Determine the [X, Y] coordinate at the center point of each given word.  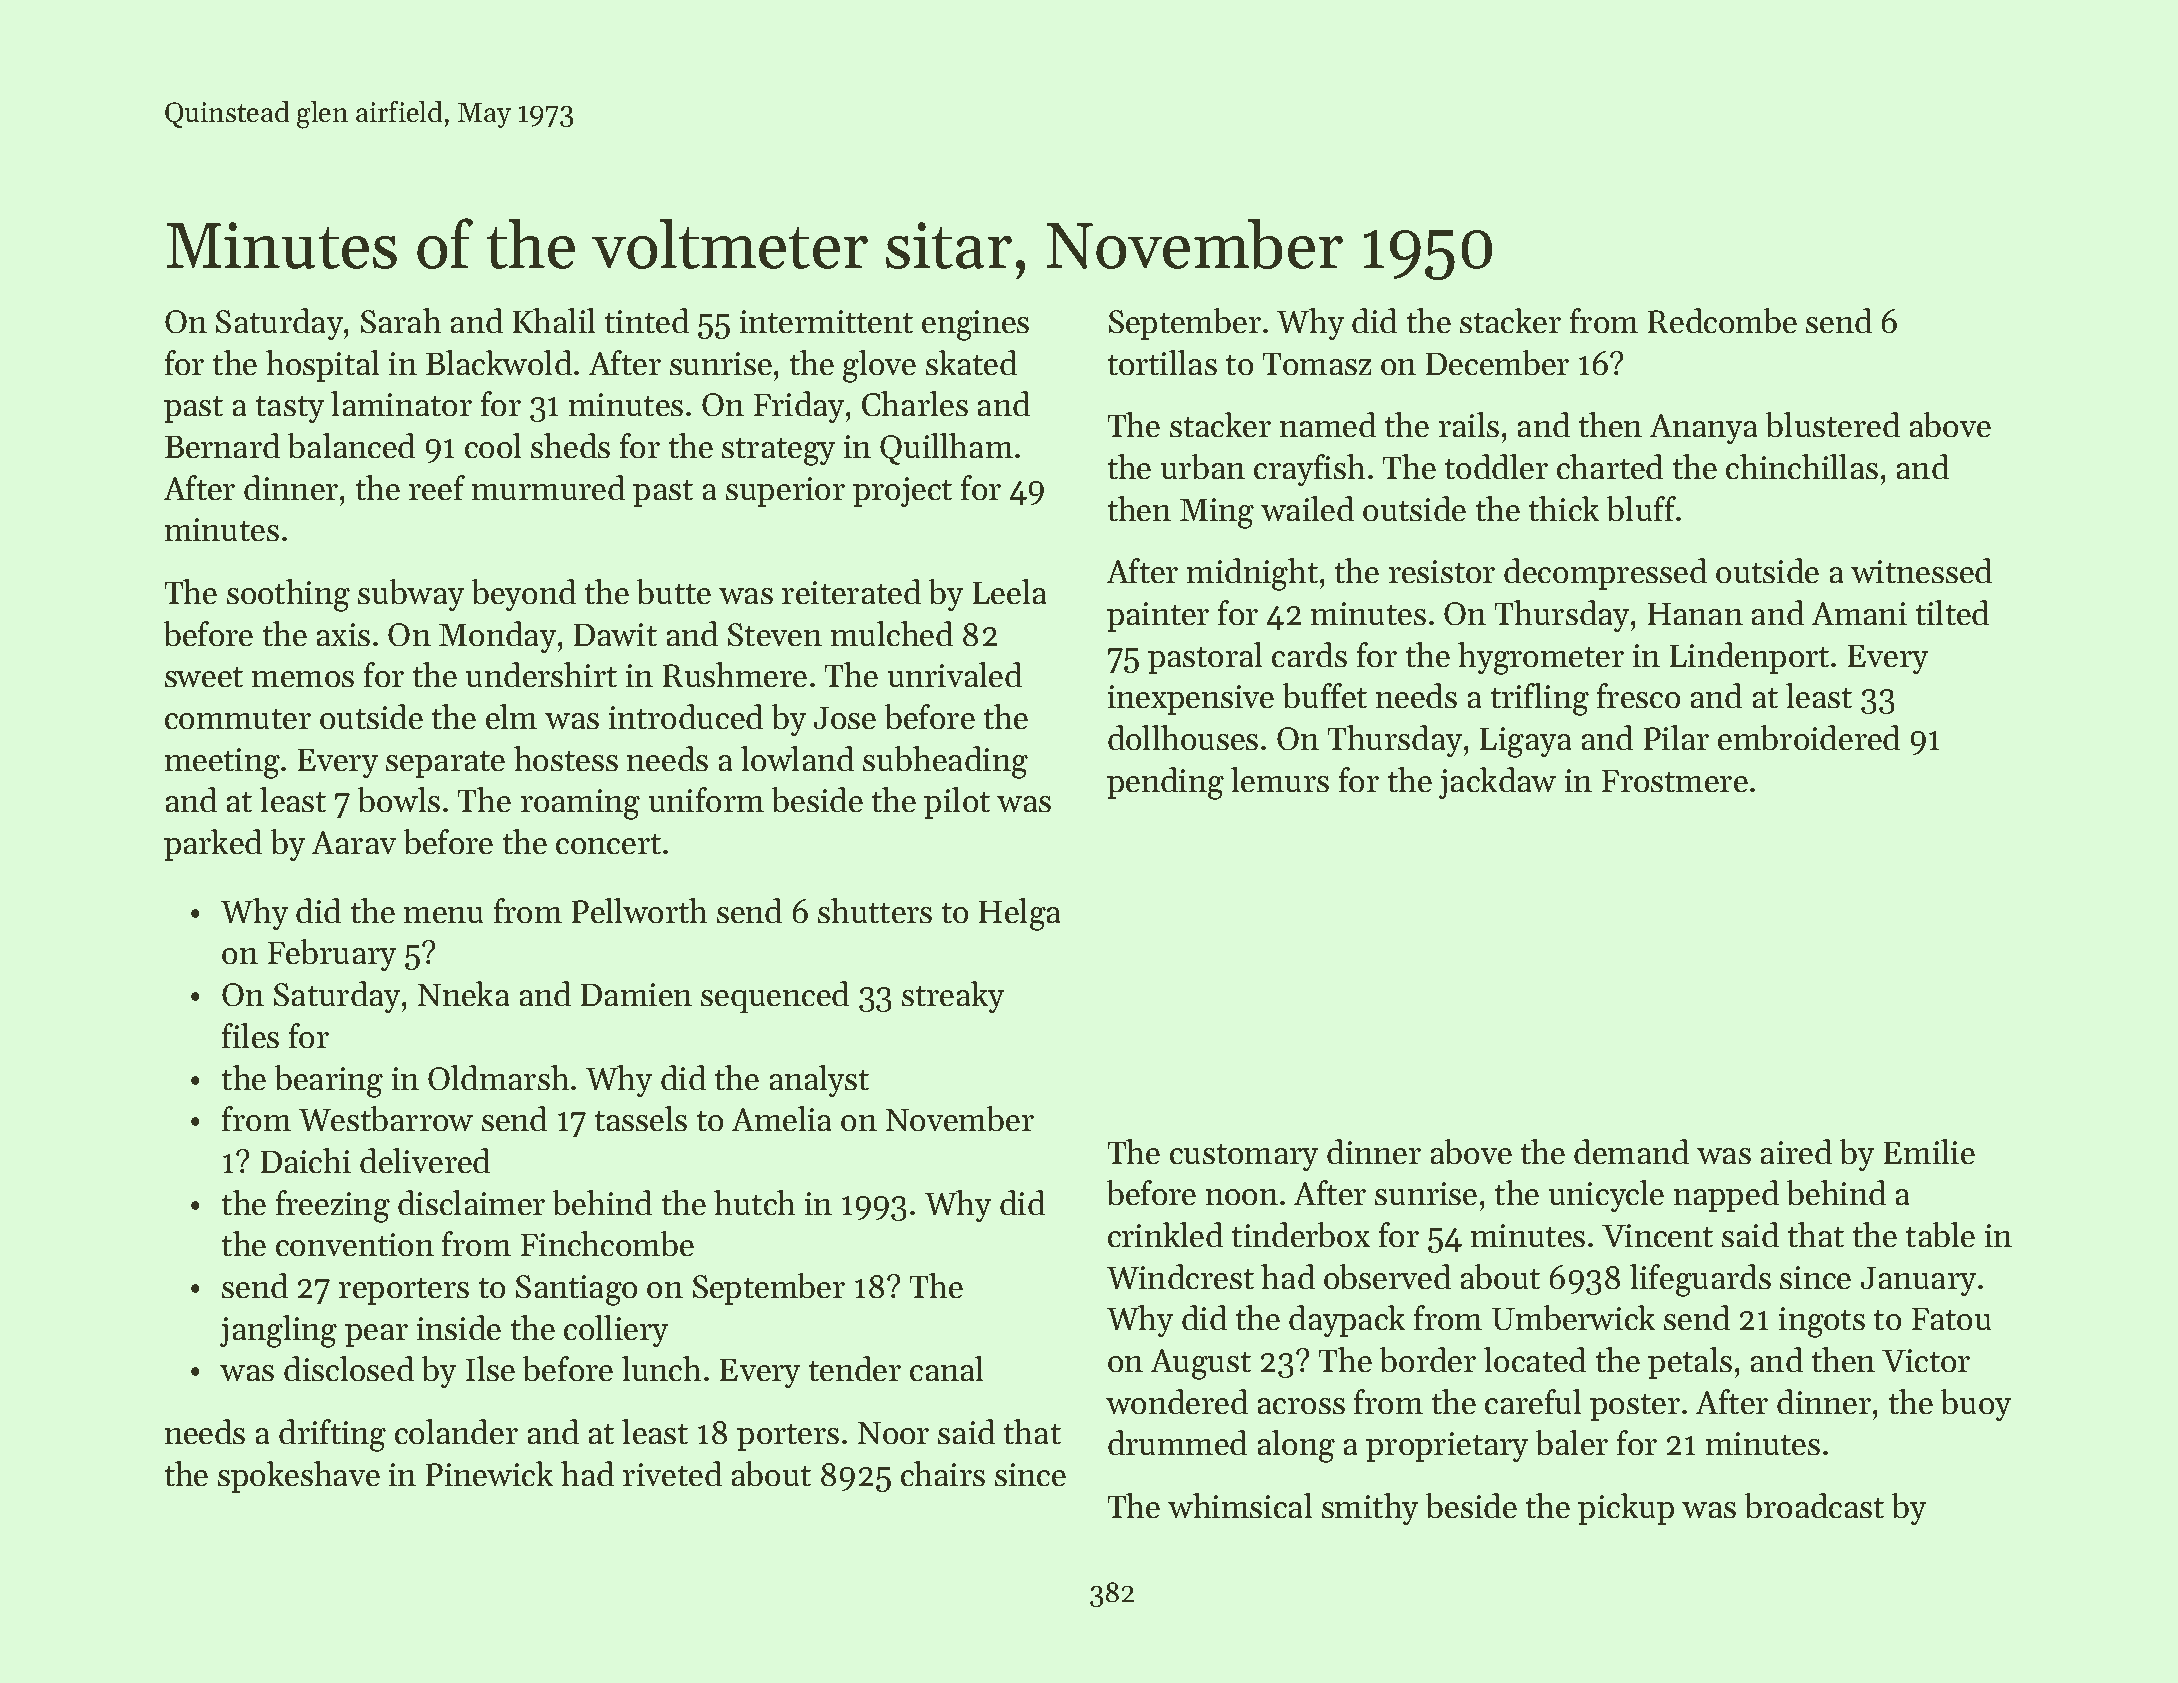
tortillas [1162, 362]
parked [213, 845]
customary [1244, 1157]
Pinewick [489, 1473]
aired [1796, 1151]
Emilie [1929, 1151]
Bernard [222, 445]
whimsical [1240, 1505]
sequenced [775, 997]
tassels [641, 1118]
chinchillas [1802, 466]
